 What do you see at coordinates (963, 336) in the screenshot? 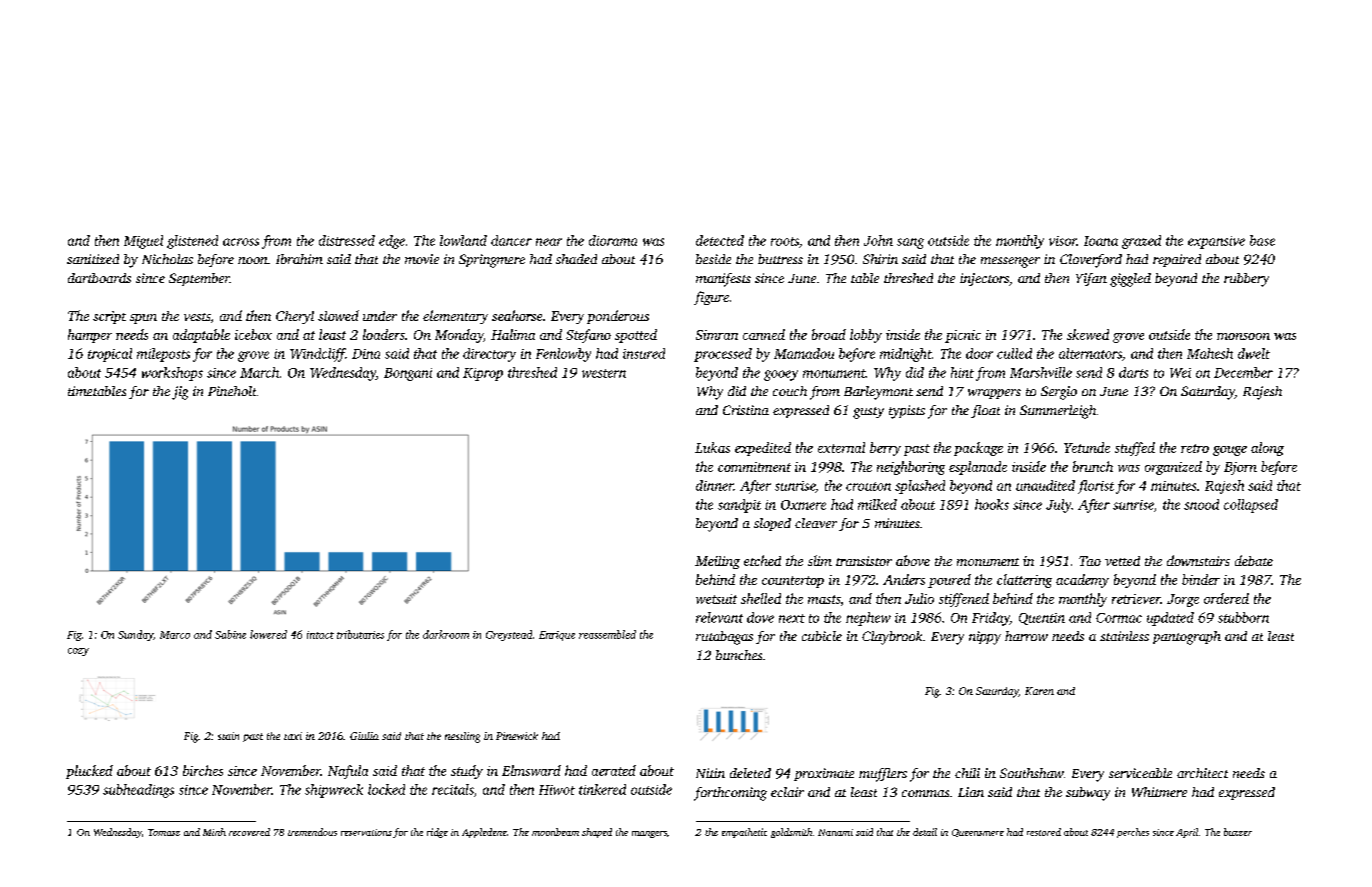
I see `picnic` at bounding box center [963, 336].
